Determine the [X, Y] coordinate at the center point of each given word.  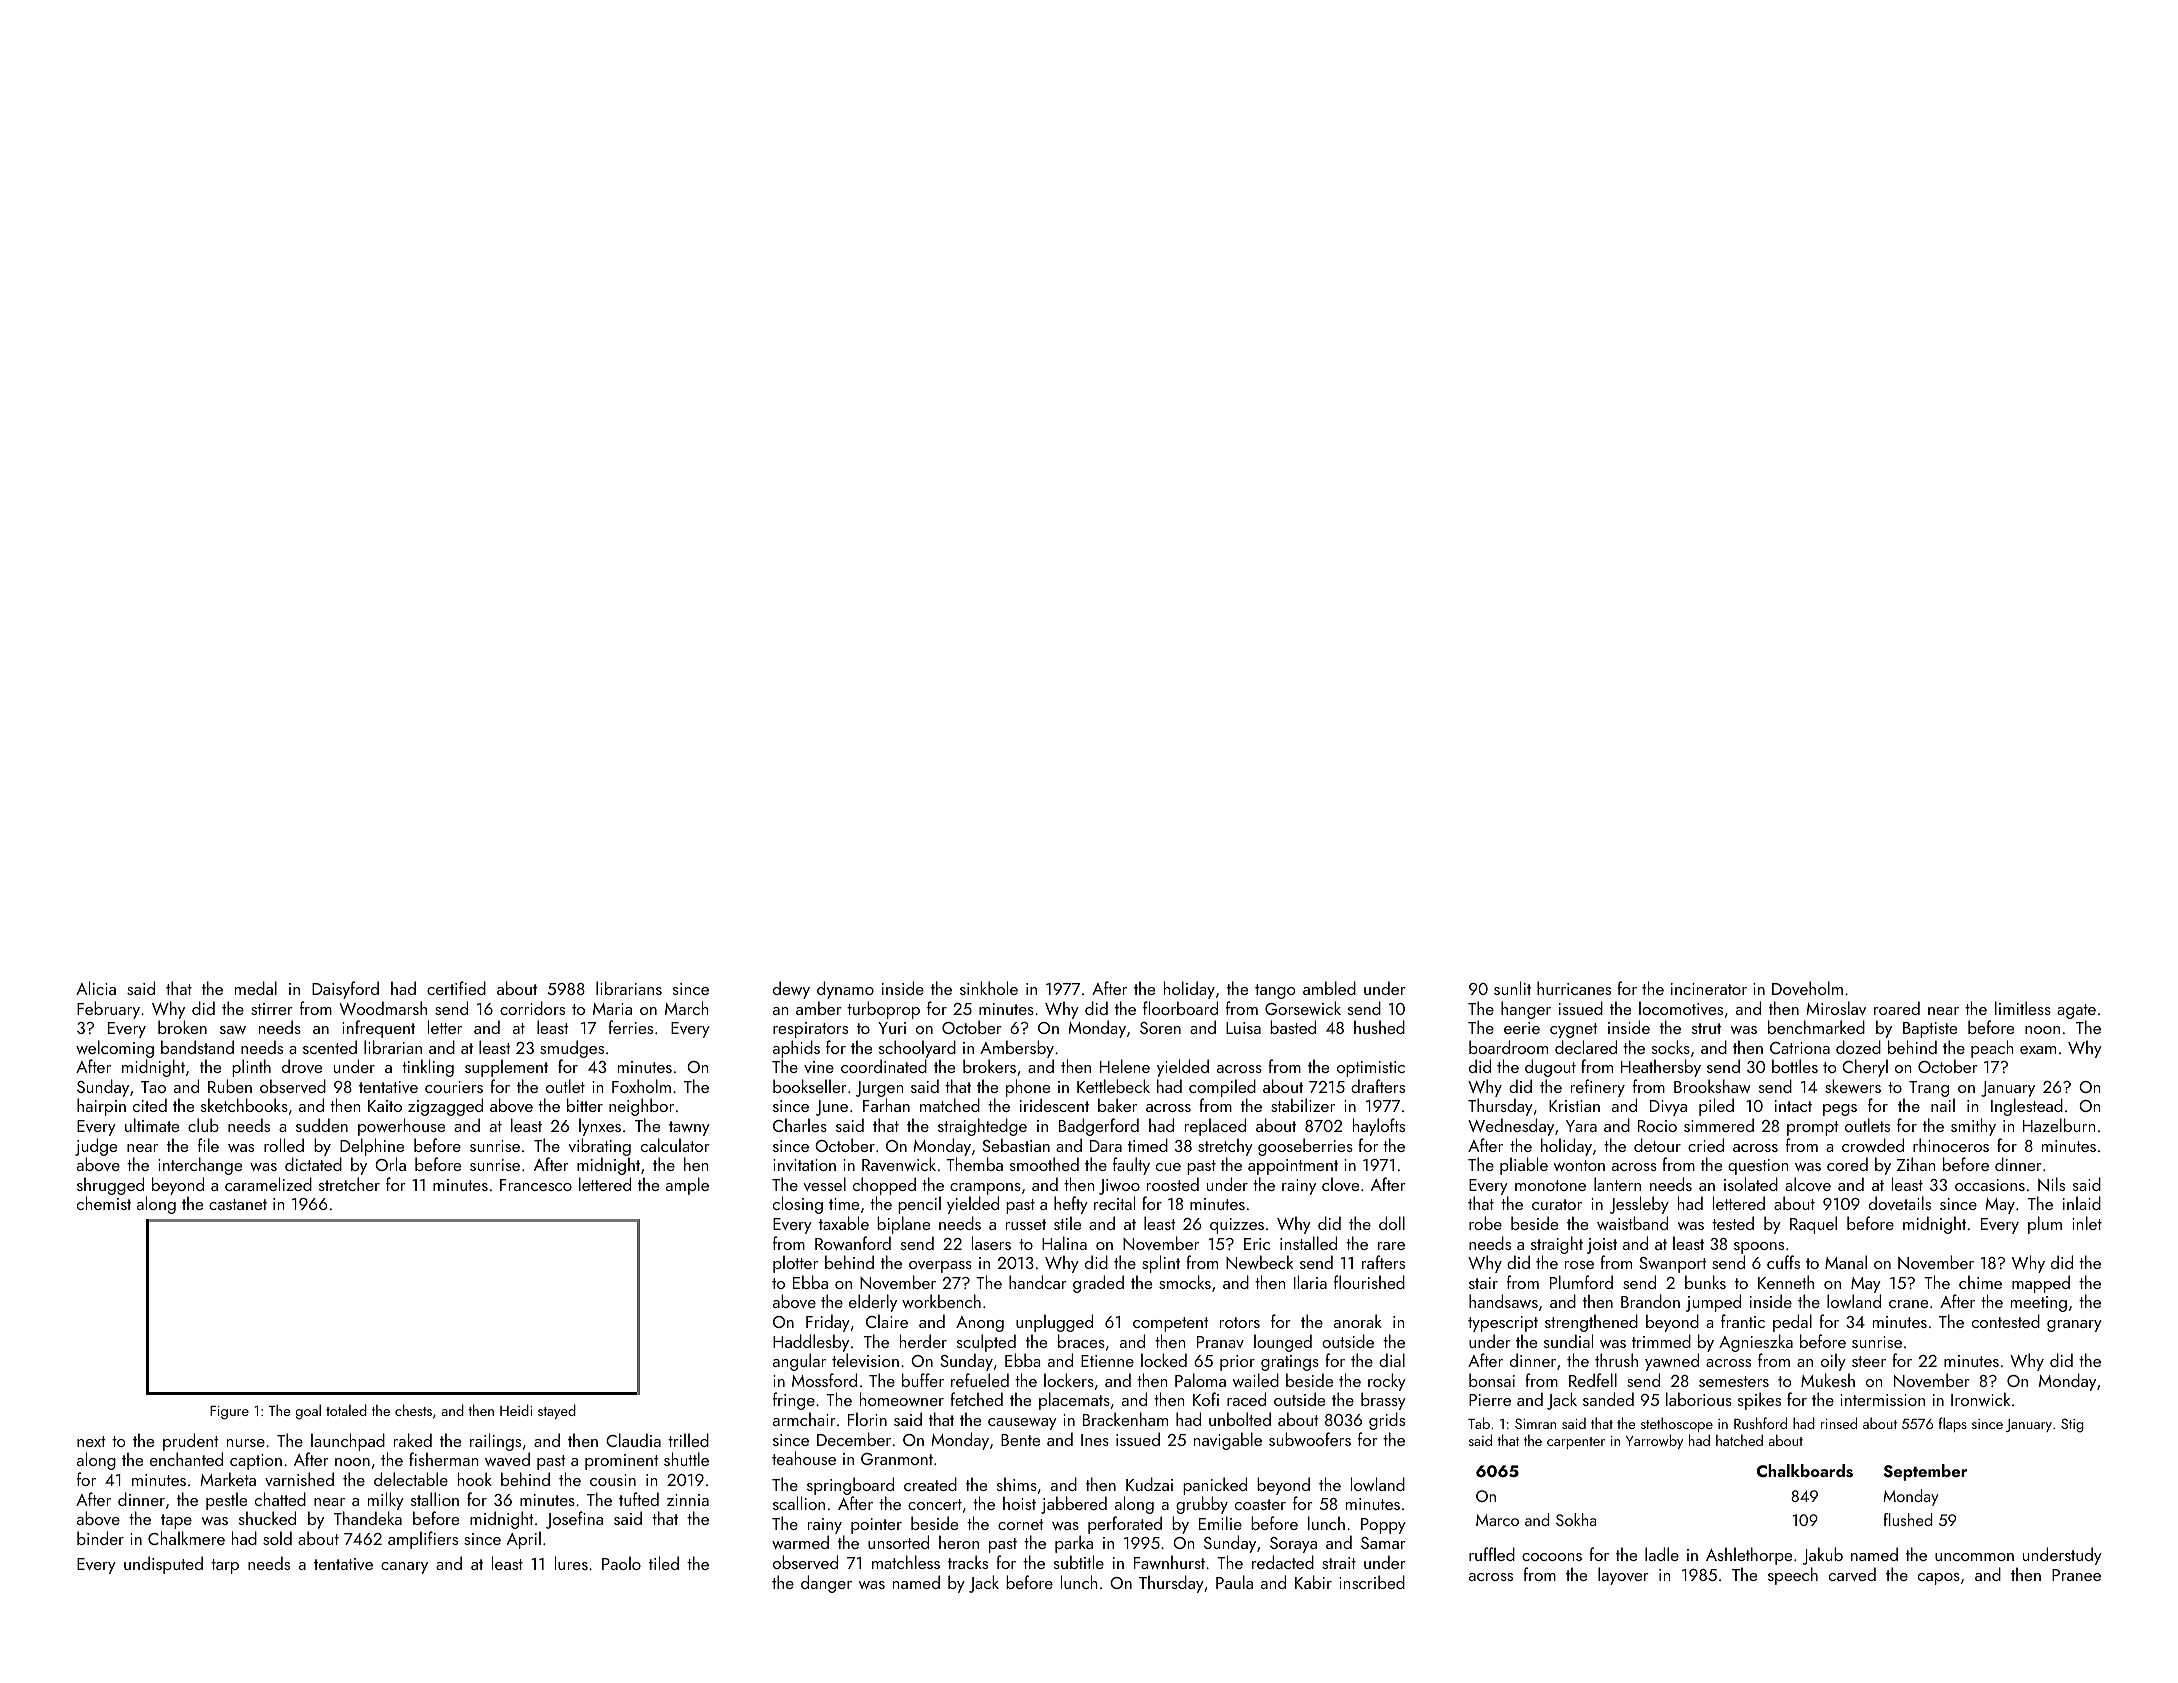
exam [2038, 1050]
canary [404, 1568]
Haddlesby [811, 1343]
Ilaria [1310, 1282]
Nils [2051, 1184]
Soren [1160, 1028]
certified [456, 988]
